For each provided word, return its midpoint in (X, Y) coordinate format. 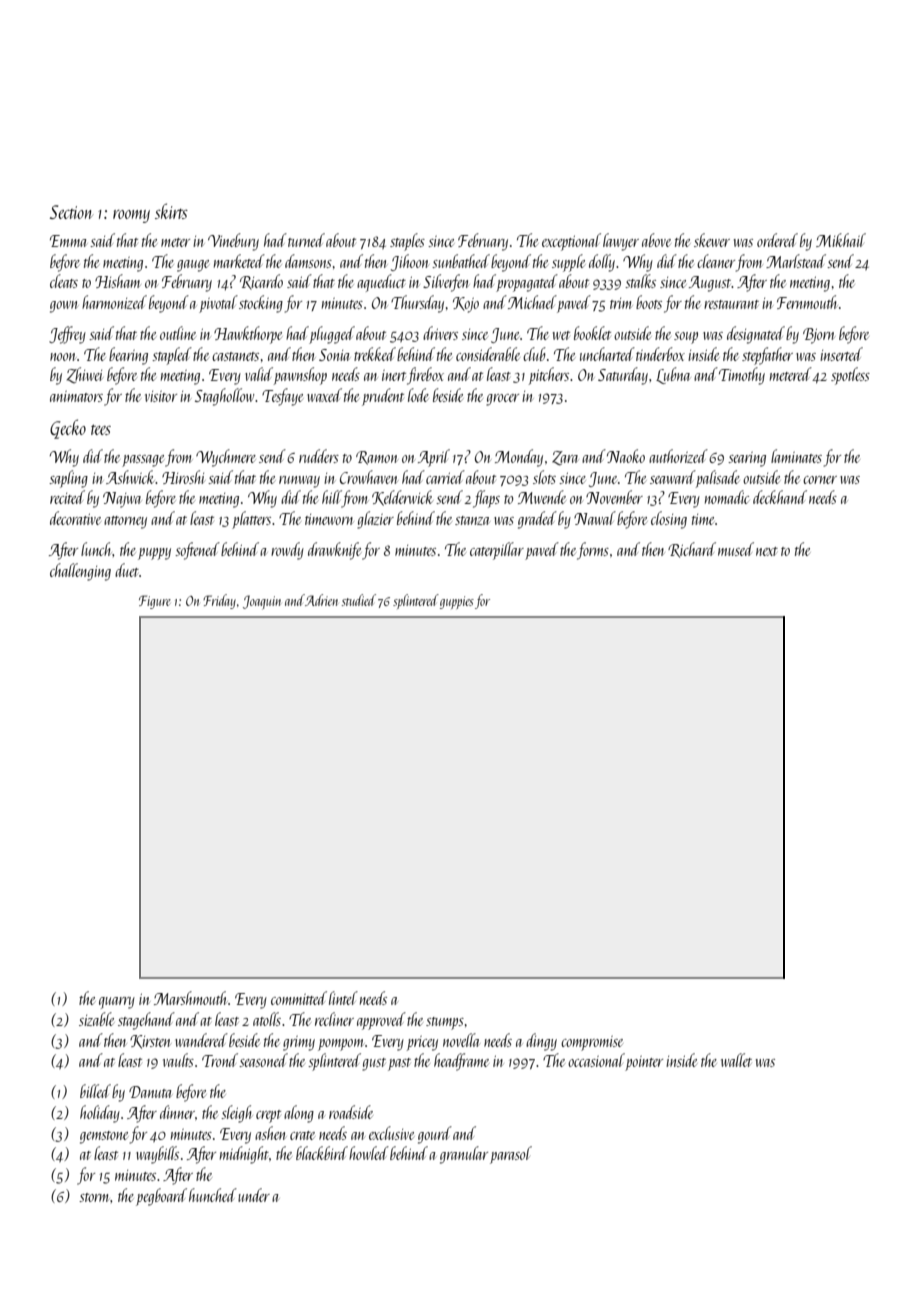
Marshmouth (190, 998)
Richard (692, 550)
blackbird (322, 1153)
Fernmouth (807, 302)
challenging (80, 572)
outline (178, 333)
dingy (541, 1042)
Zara (565, 458)
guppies (457, 602)
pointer (644, 1063)
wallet (736, 1060)
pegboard (161, 1197)
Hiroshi (183, 477)
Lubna (673, 375)
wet (561, 335)
